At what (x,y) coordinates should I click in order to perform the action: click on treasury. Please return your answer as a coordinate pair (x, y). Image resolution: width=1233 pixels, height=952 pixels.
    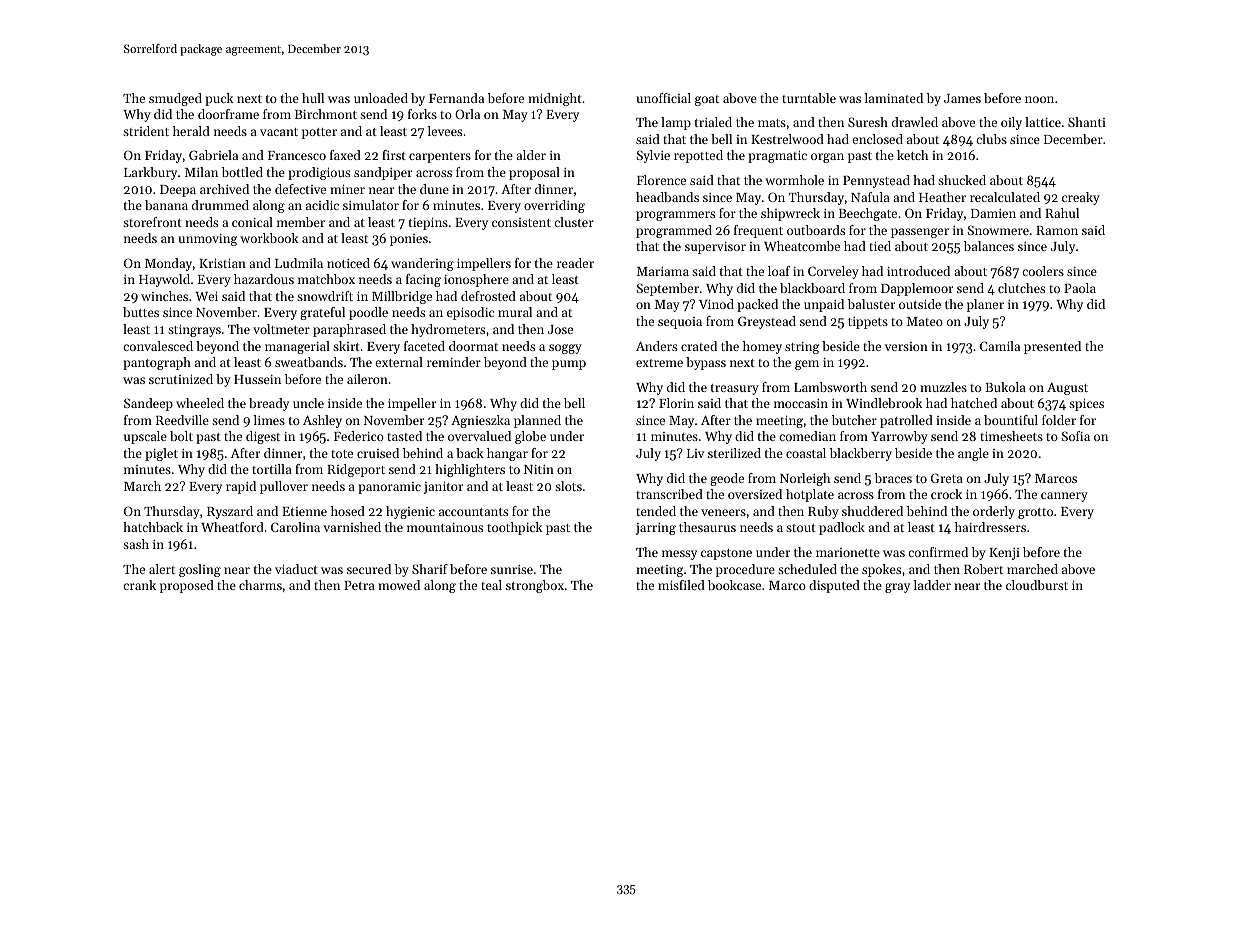
    Looking at the image, I should click on (735, 389).
